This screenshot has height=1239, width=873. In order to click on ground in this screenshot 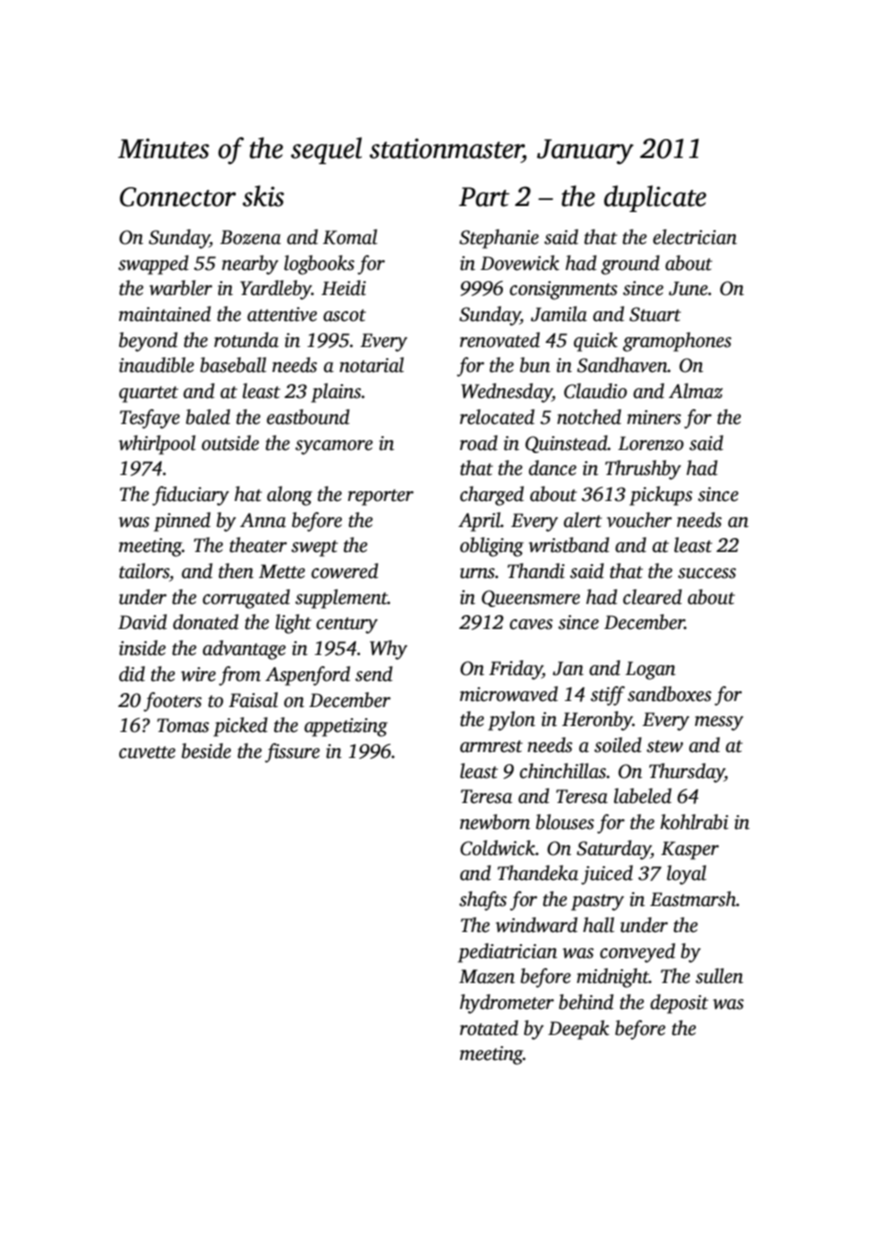, I will do `click(630, 265)`.
